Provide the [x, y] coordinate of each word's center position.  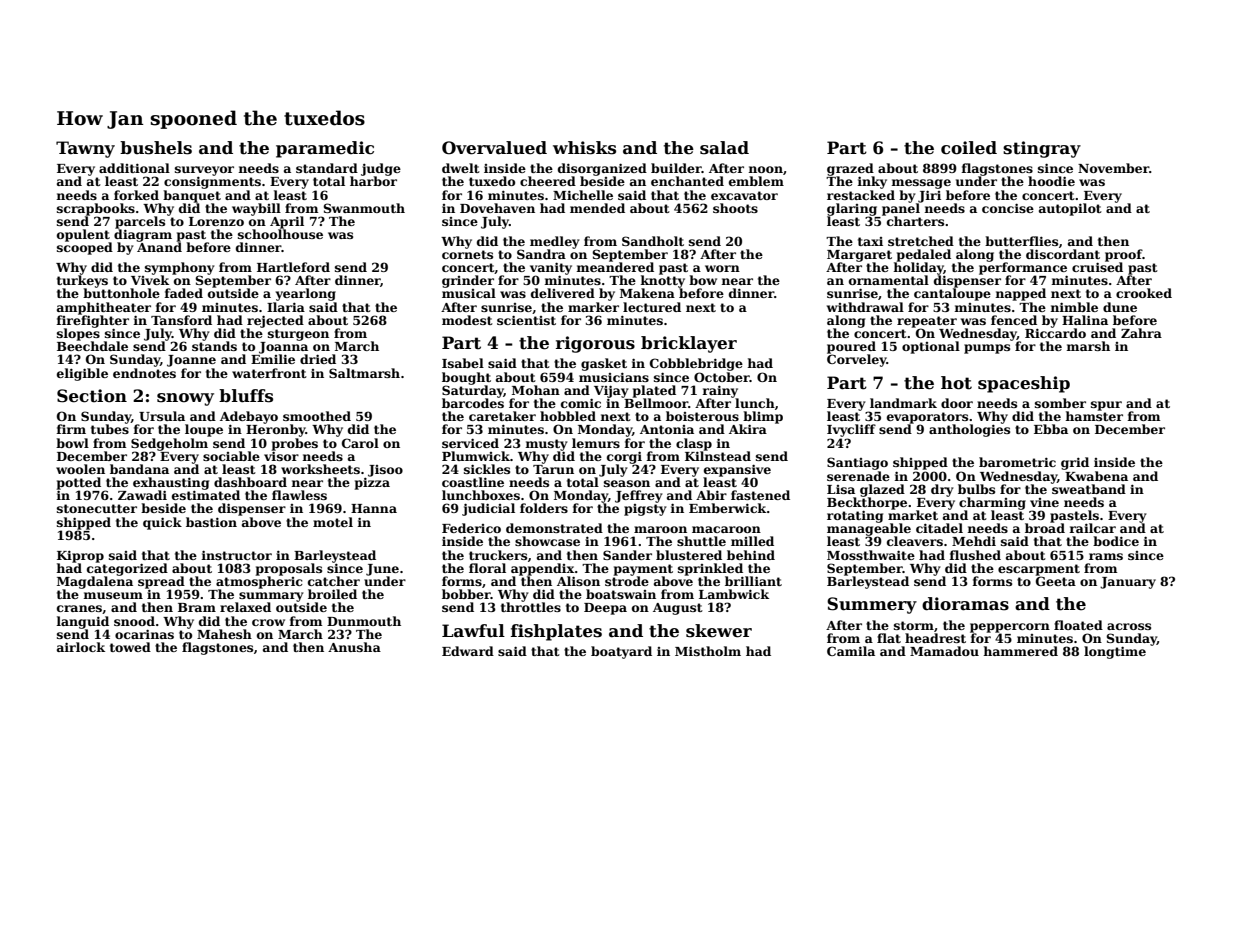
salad [724, 148]
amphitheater [104, 308]
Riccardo [1055, 333]
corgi [624, 457]
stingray [1042, 149]
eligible [82, 374]
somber [1060, 403]
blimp [763, 417]
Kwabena [1096, 476]
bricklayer [689, 344]
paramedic [325, 149]
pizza [372, 483]
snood [134, 621]
